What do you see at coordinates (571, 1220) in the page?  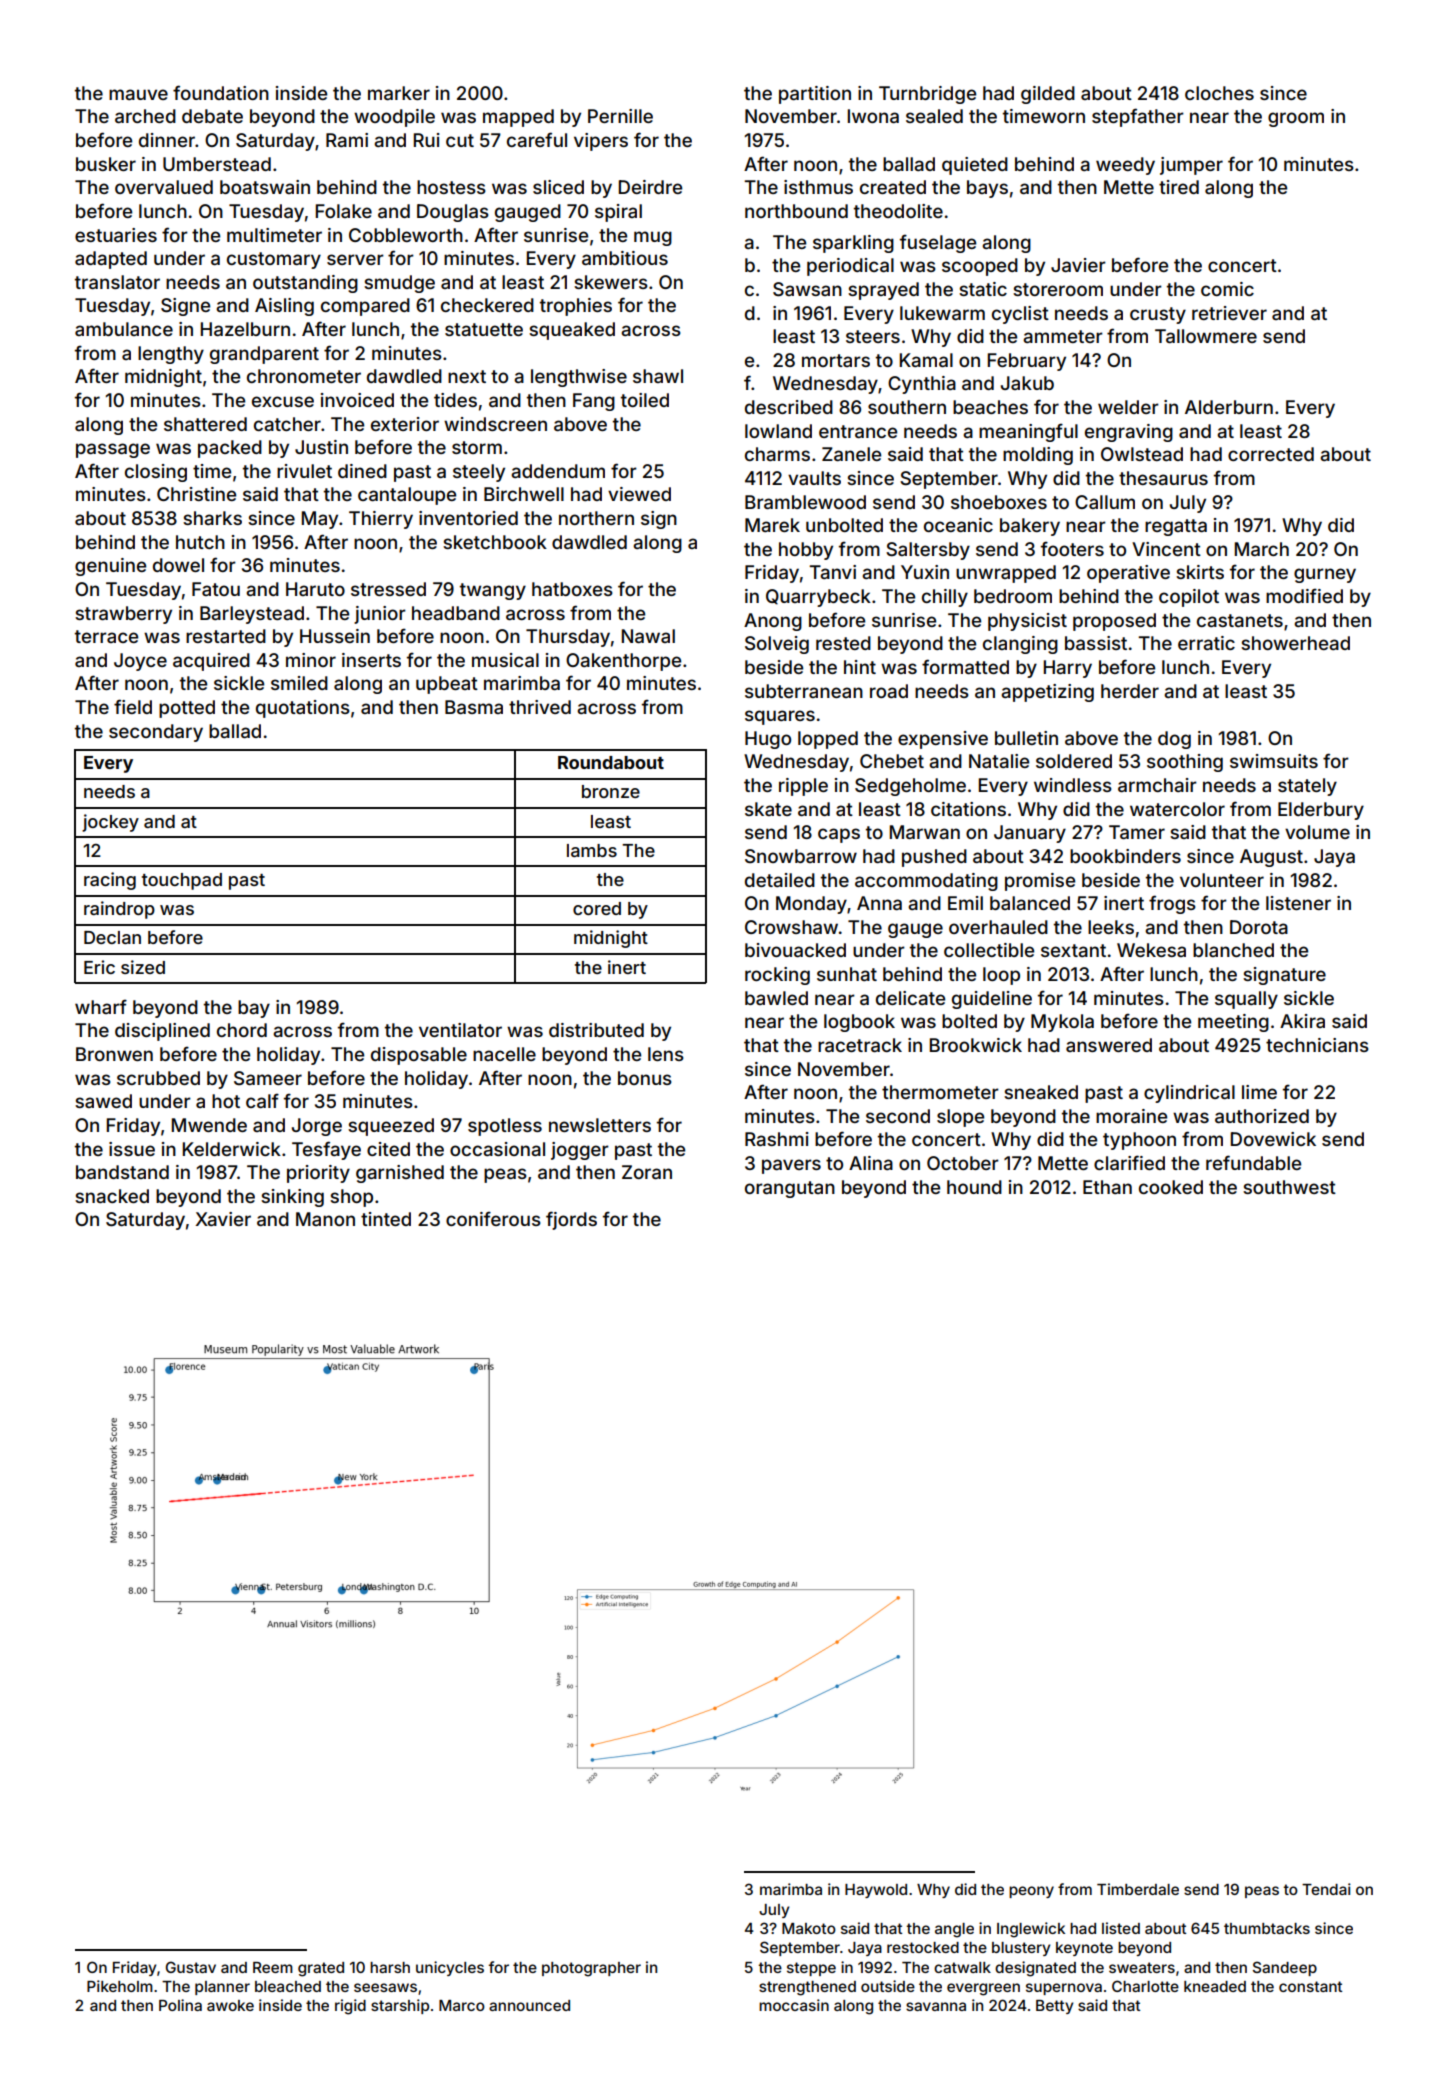 I see `fjords` at bounding box center [571, 1220].
